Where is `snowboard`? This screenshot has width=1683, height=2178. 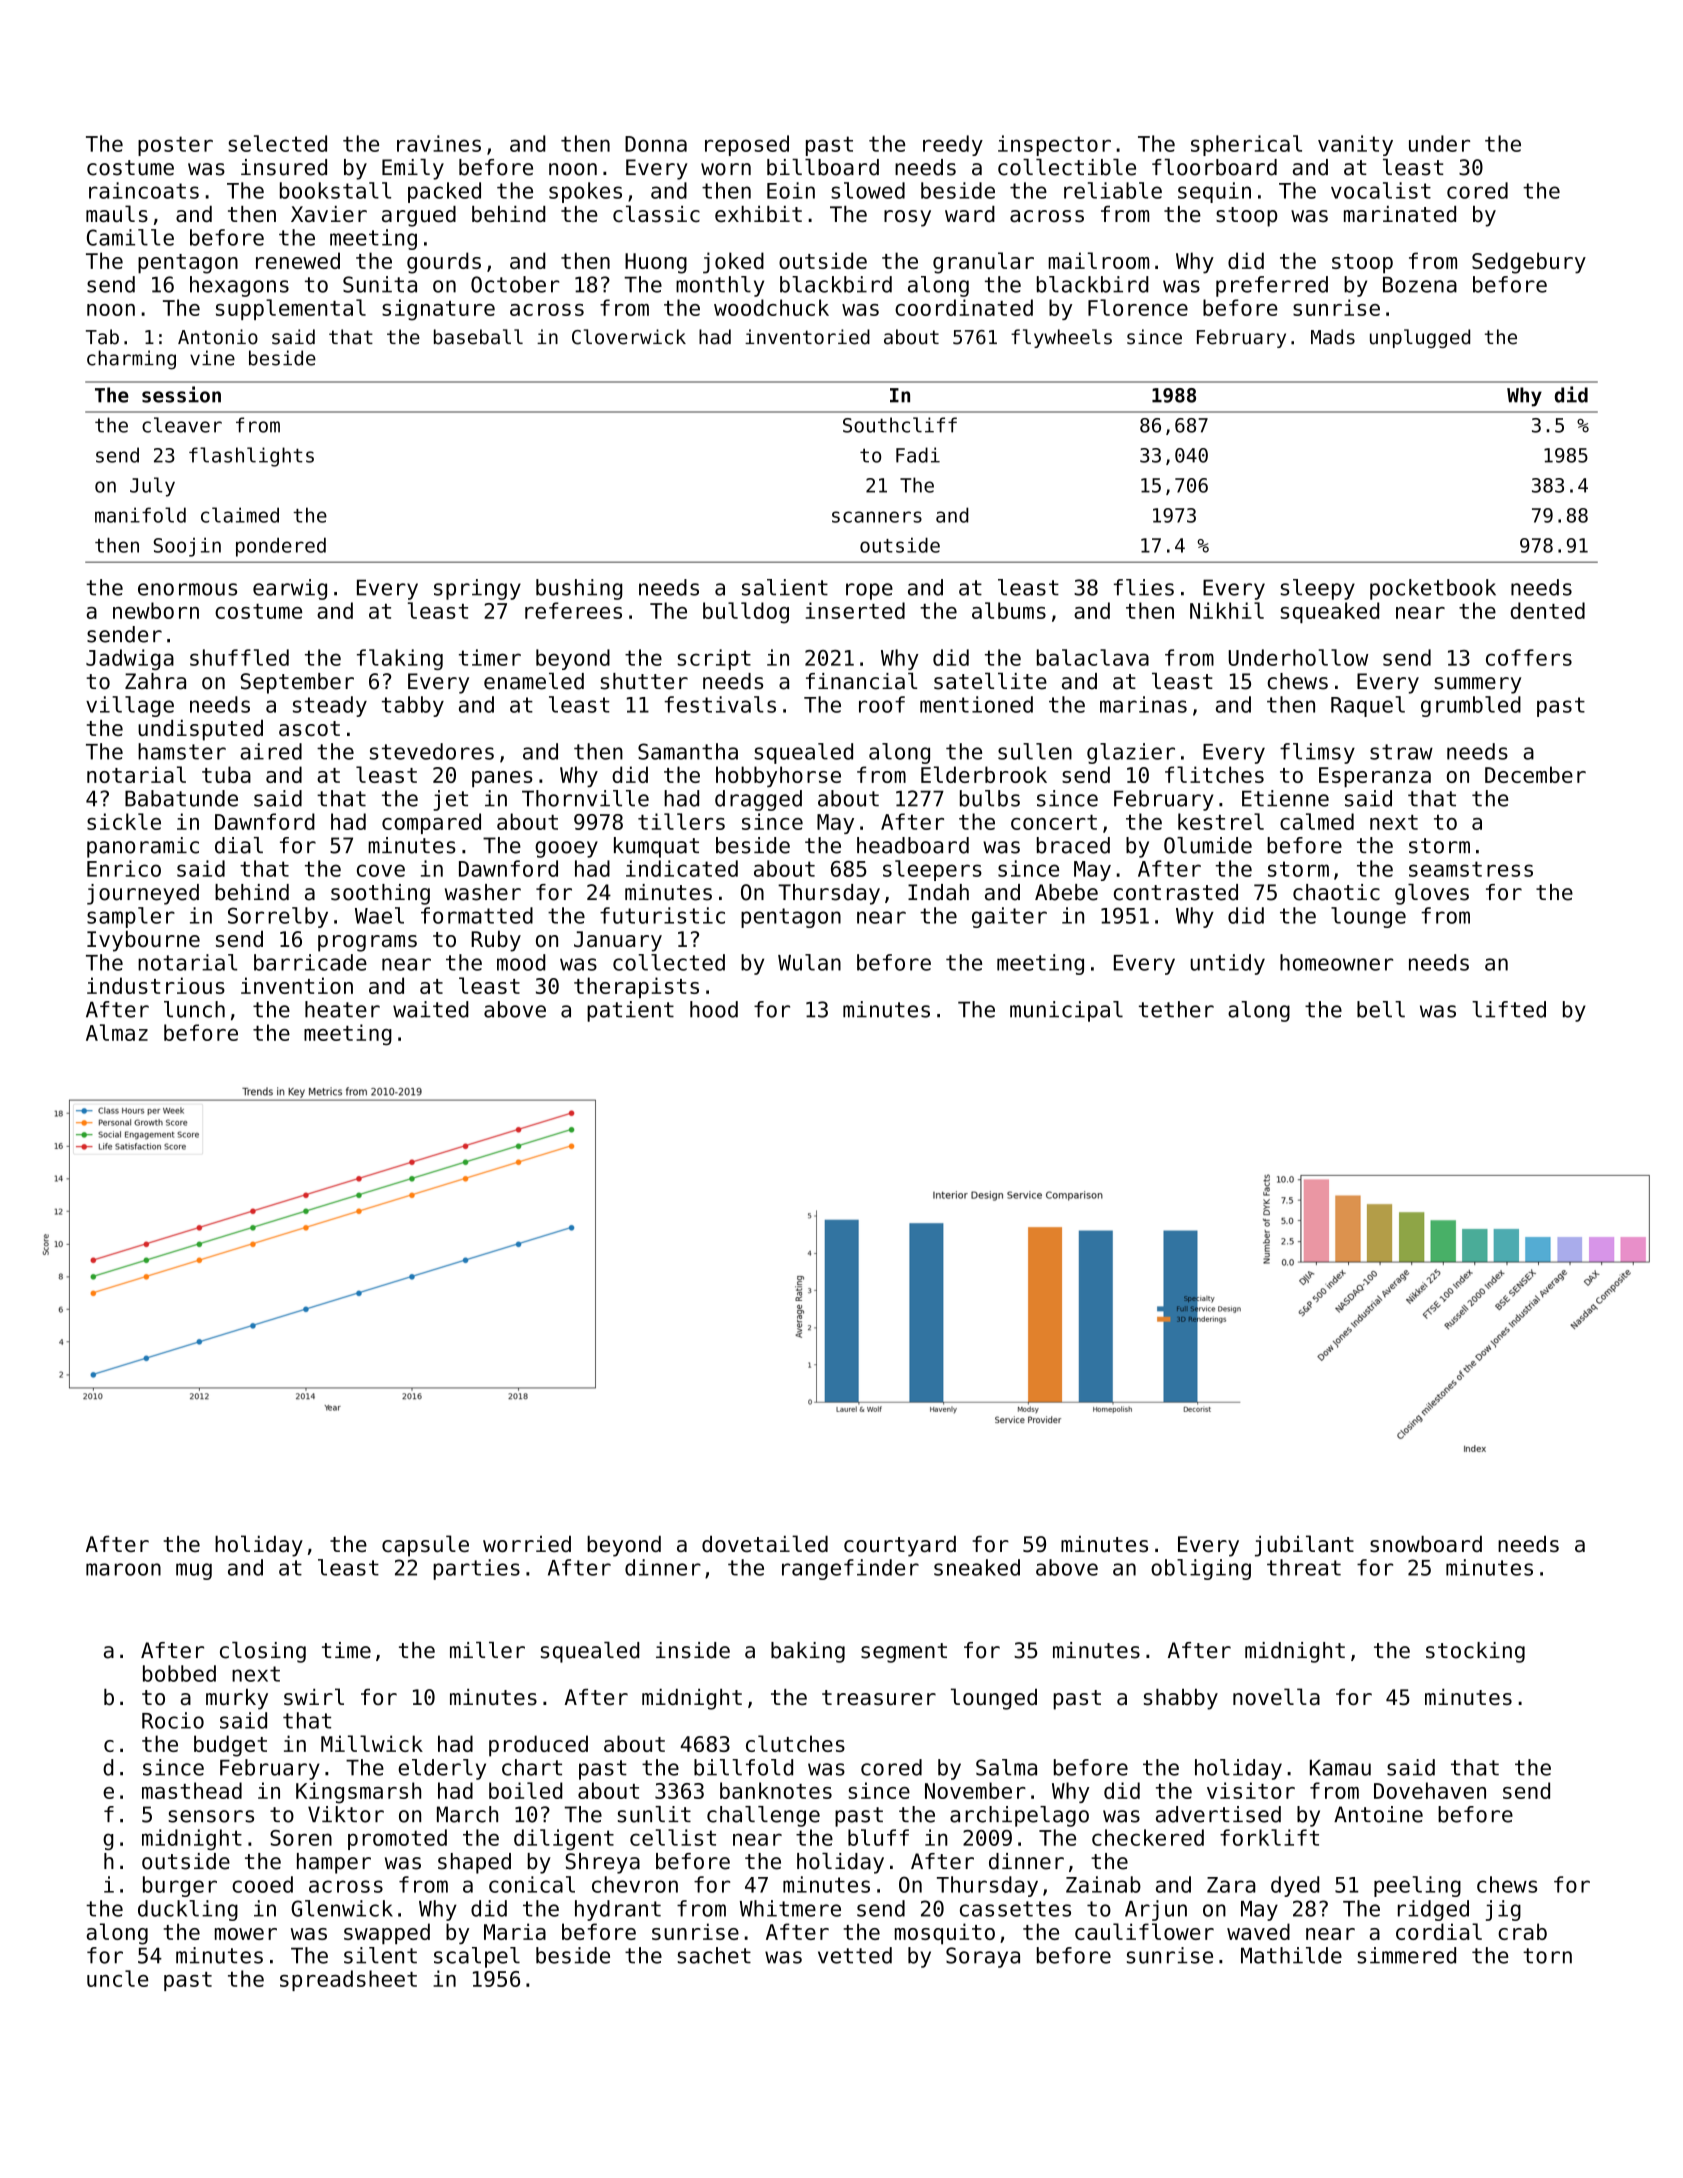
snowboard is located at coordinates (1426, 1544).
